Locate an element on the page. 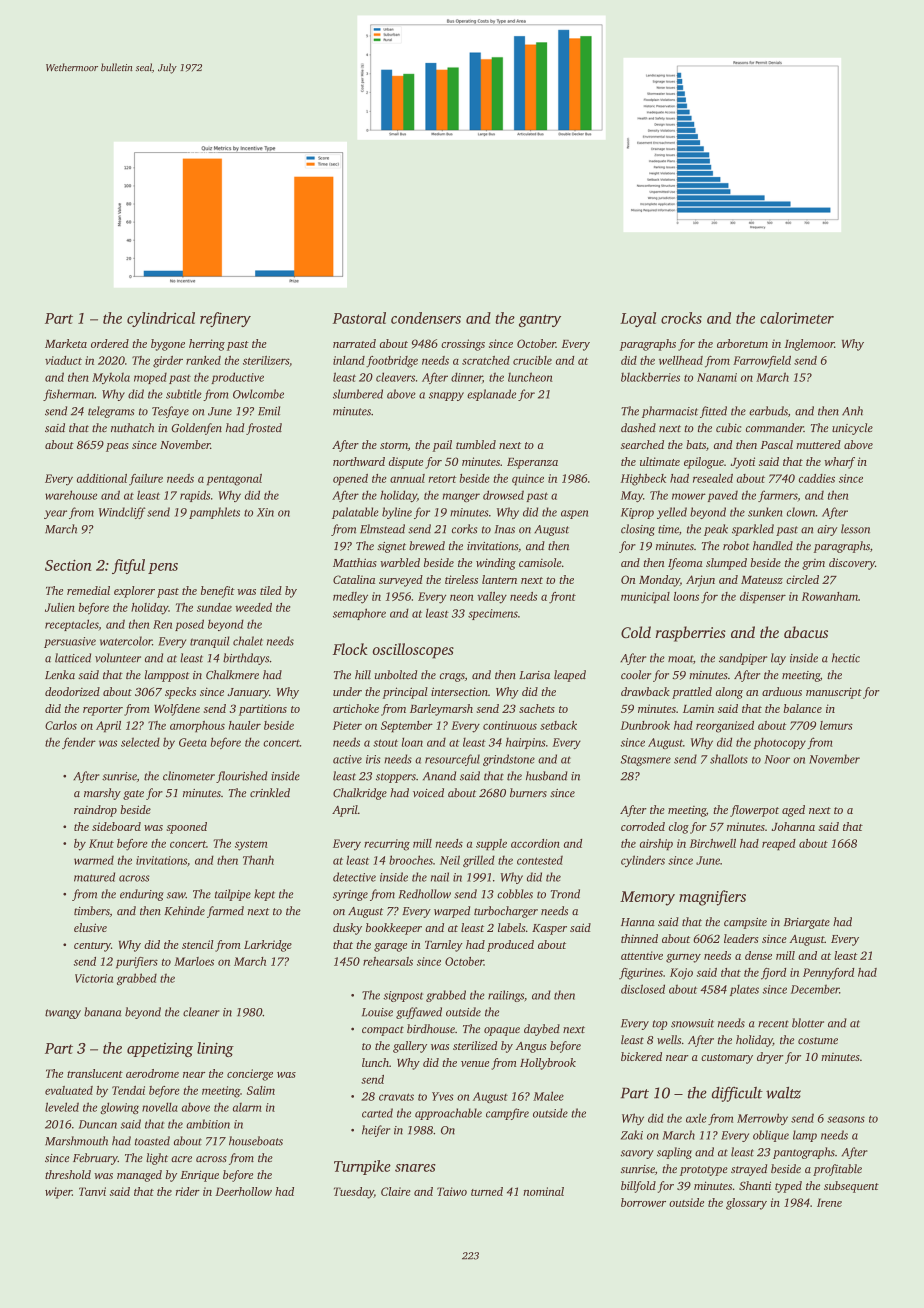 This document has height=1308, width=924. campsite is located at coordinates (745, 923).
